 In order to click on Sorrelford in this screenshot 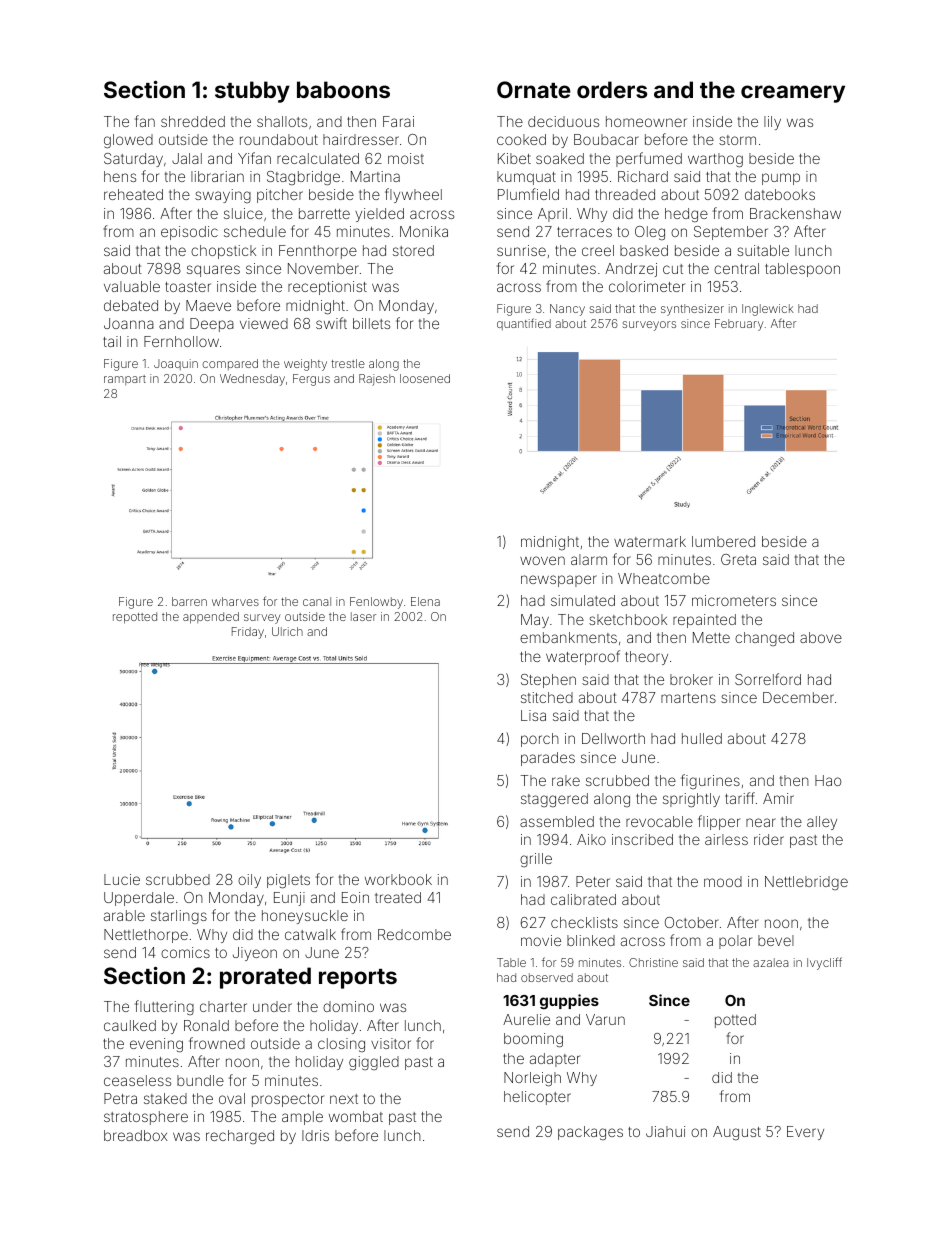, I will do `click(768, 679)`.
